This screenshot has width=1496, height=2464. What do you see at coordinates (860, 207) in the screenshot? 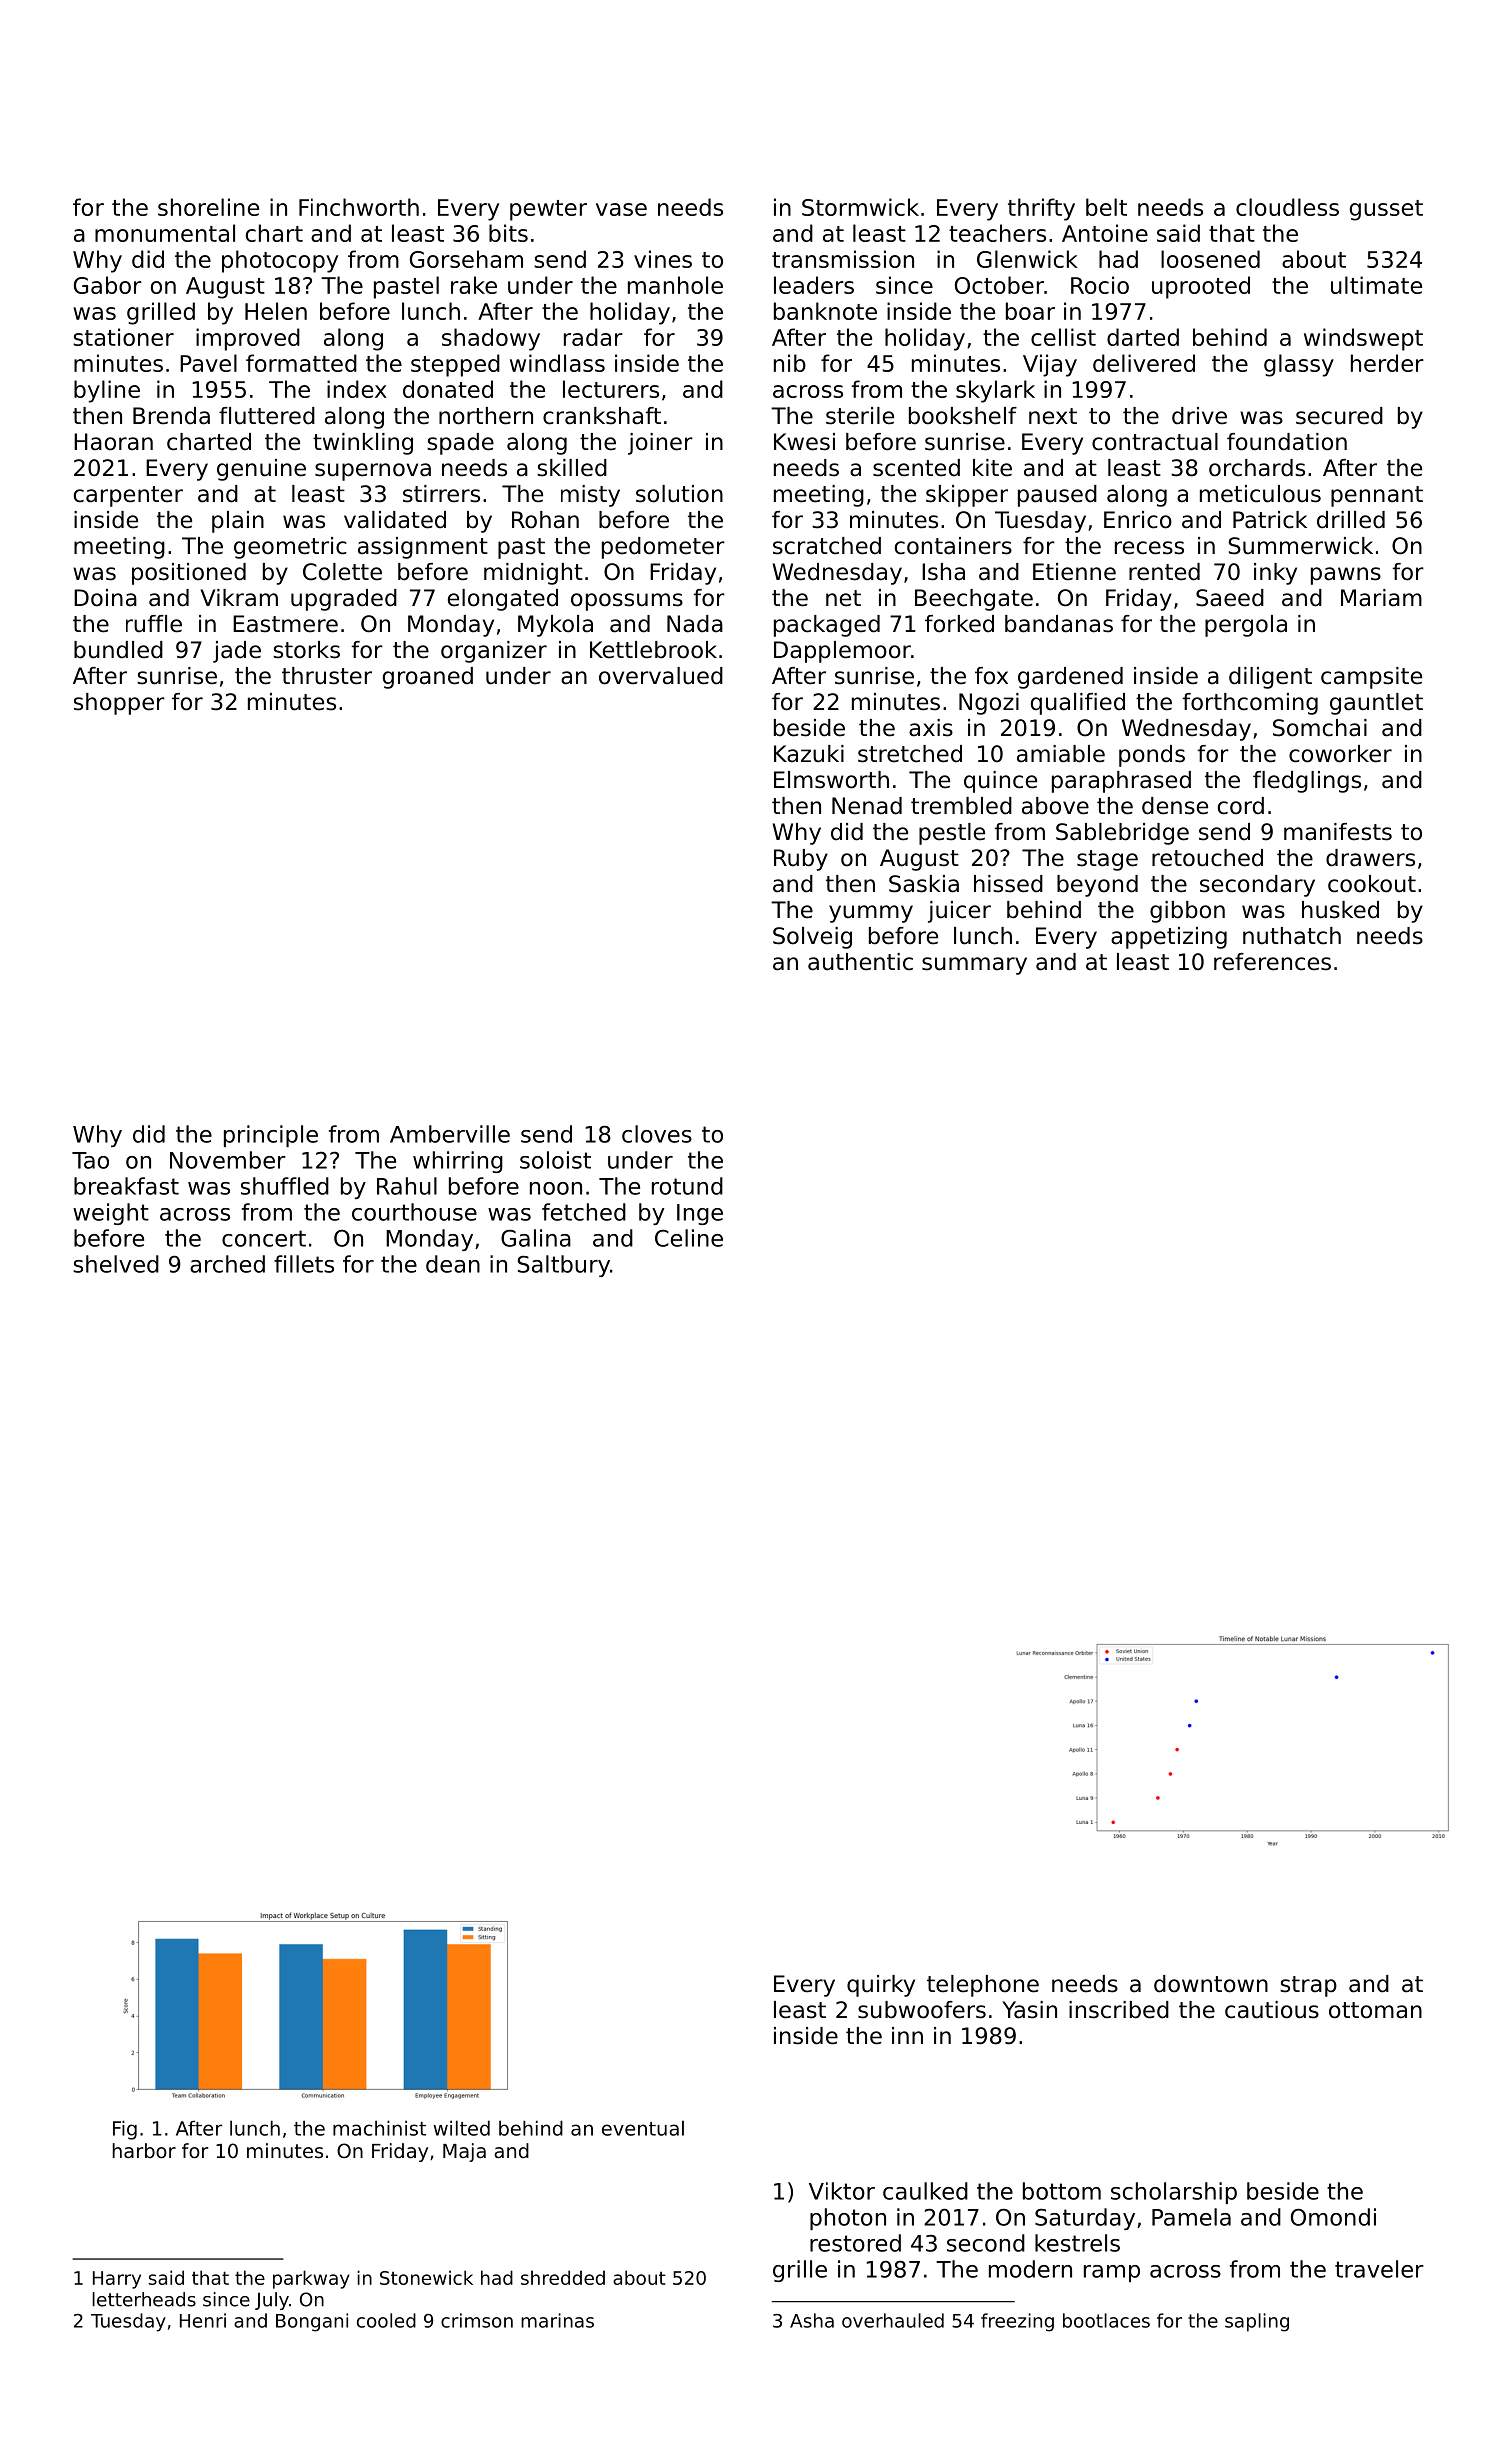
I see `Stormwick` at bounding box center [860, 207].
